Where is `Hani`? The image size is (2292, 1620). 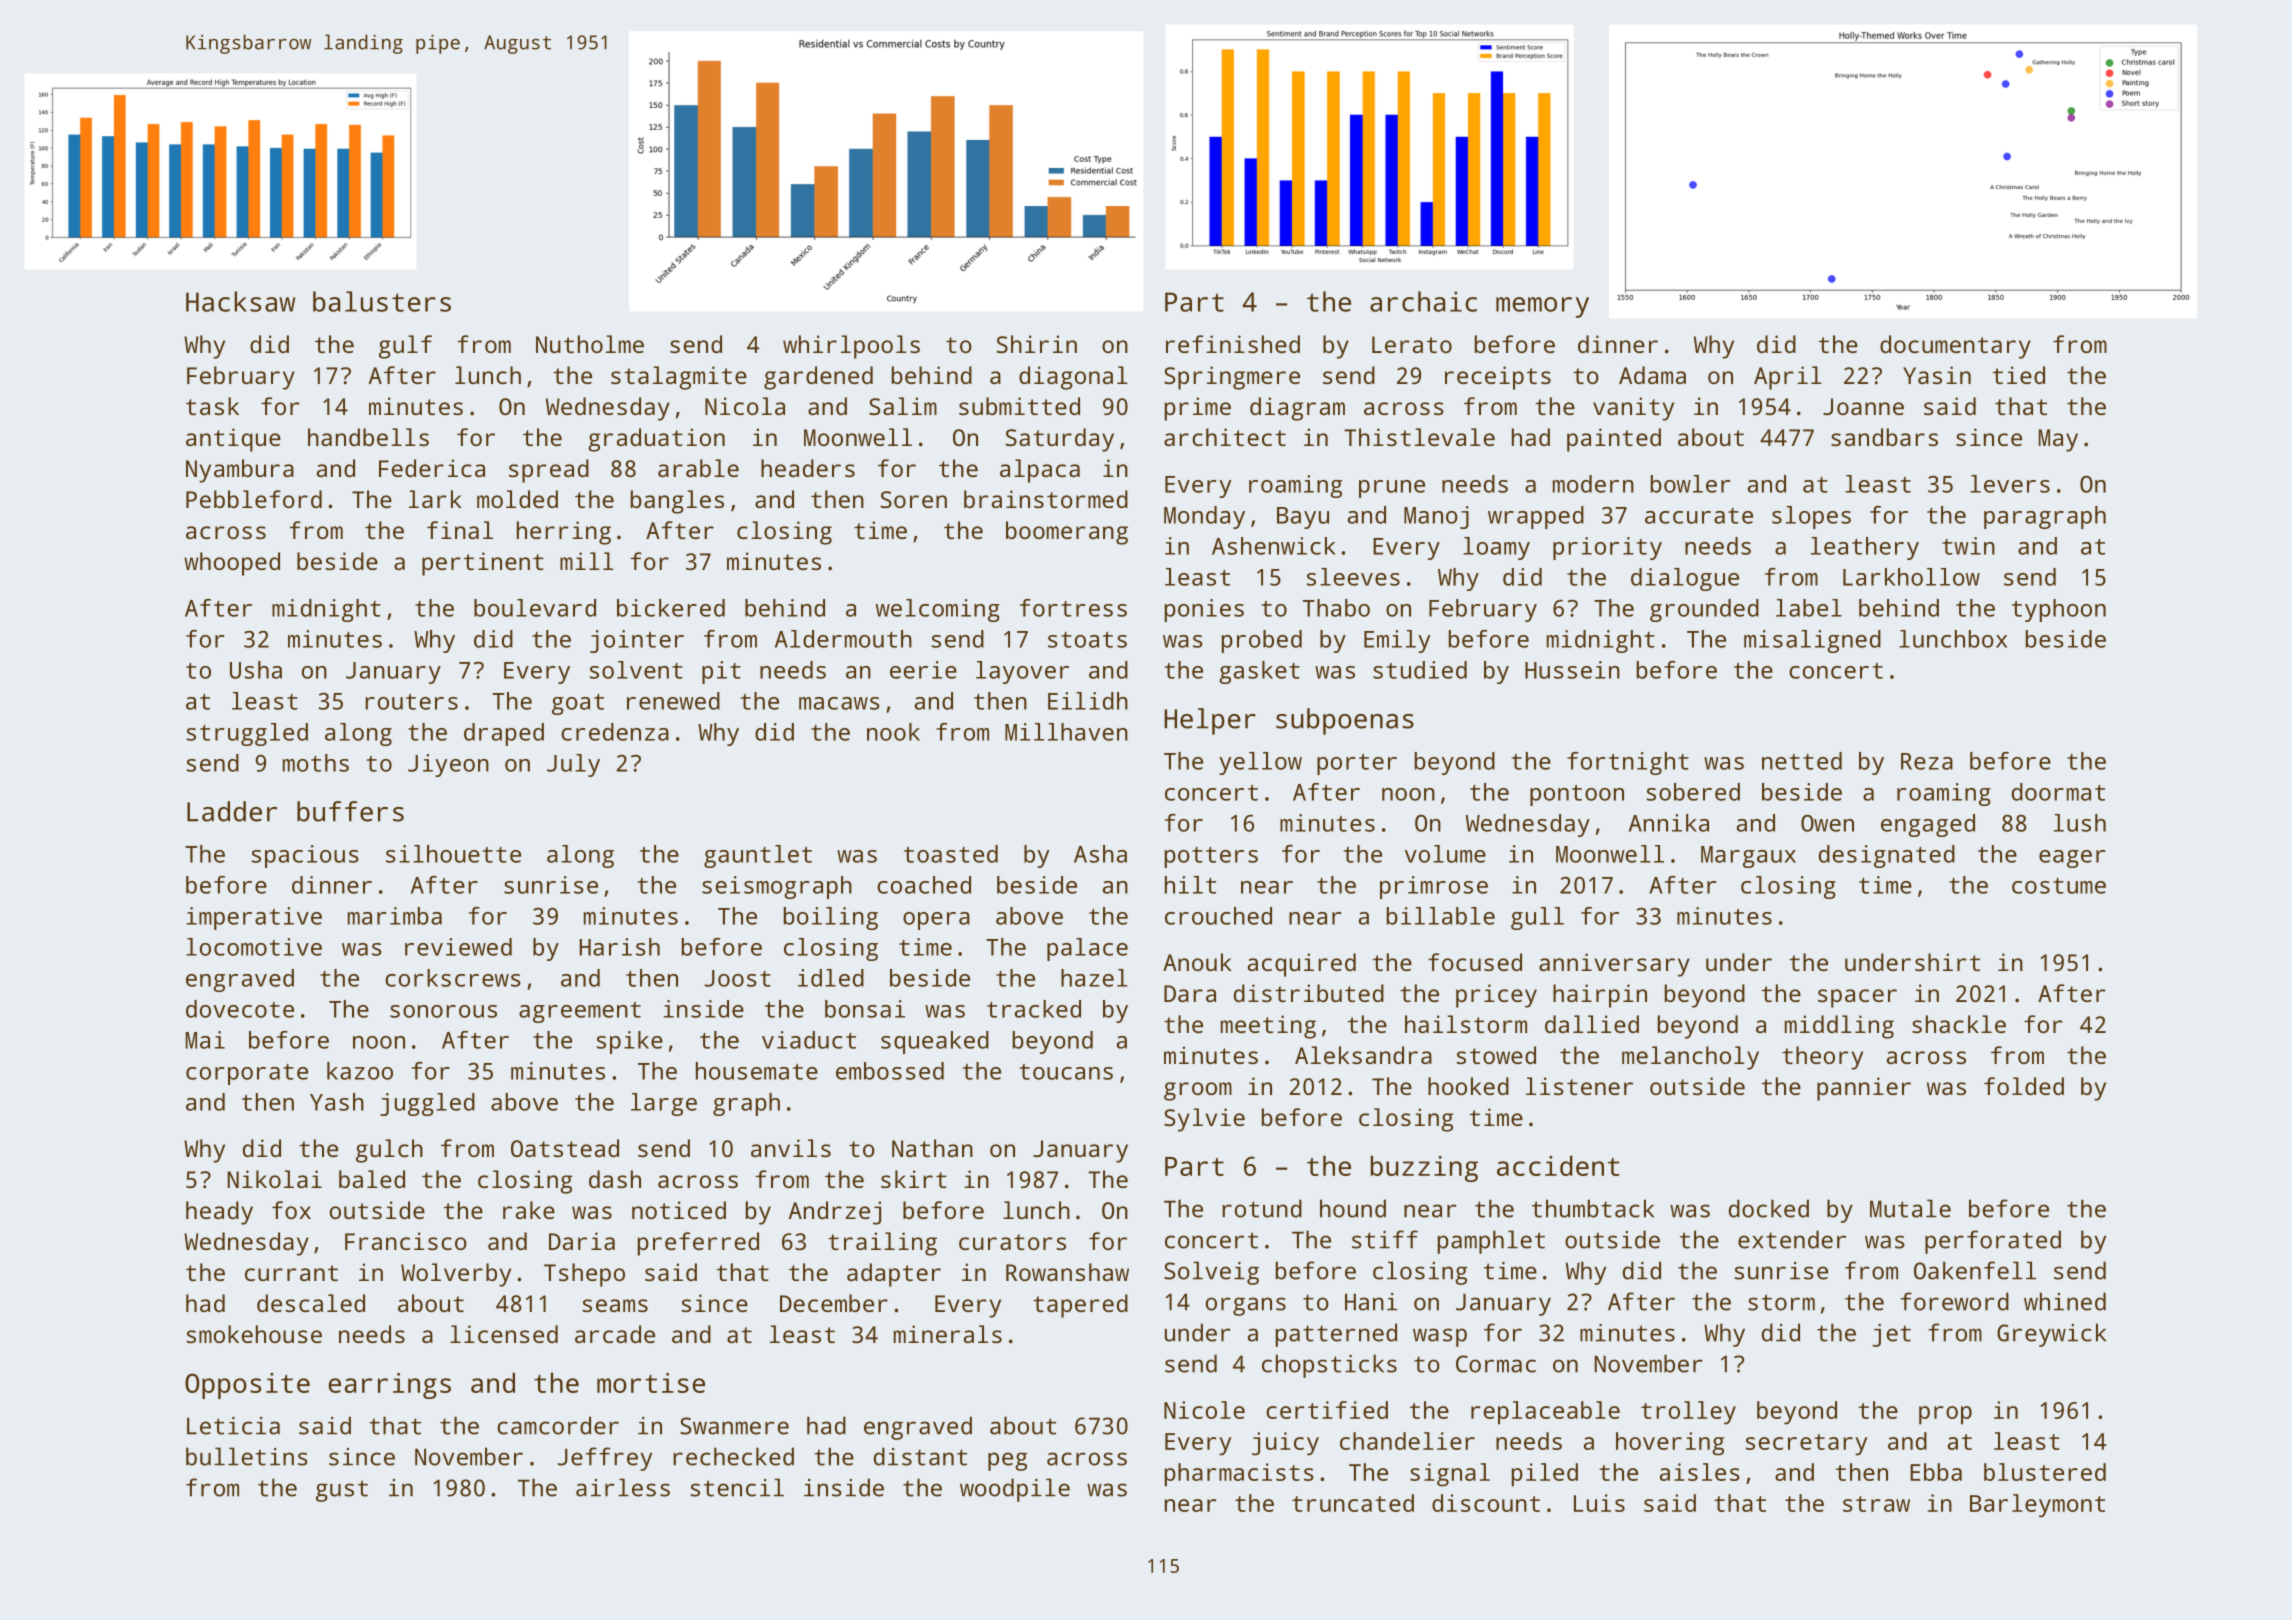 Hani is located at coordinates (1371, 1302).
